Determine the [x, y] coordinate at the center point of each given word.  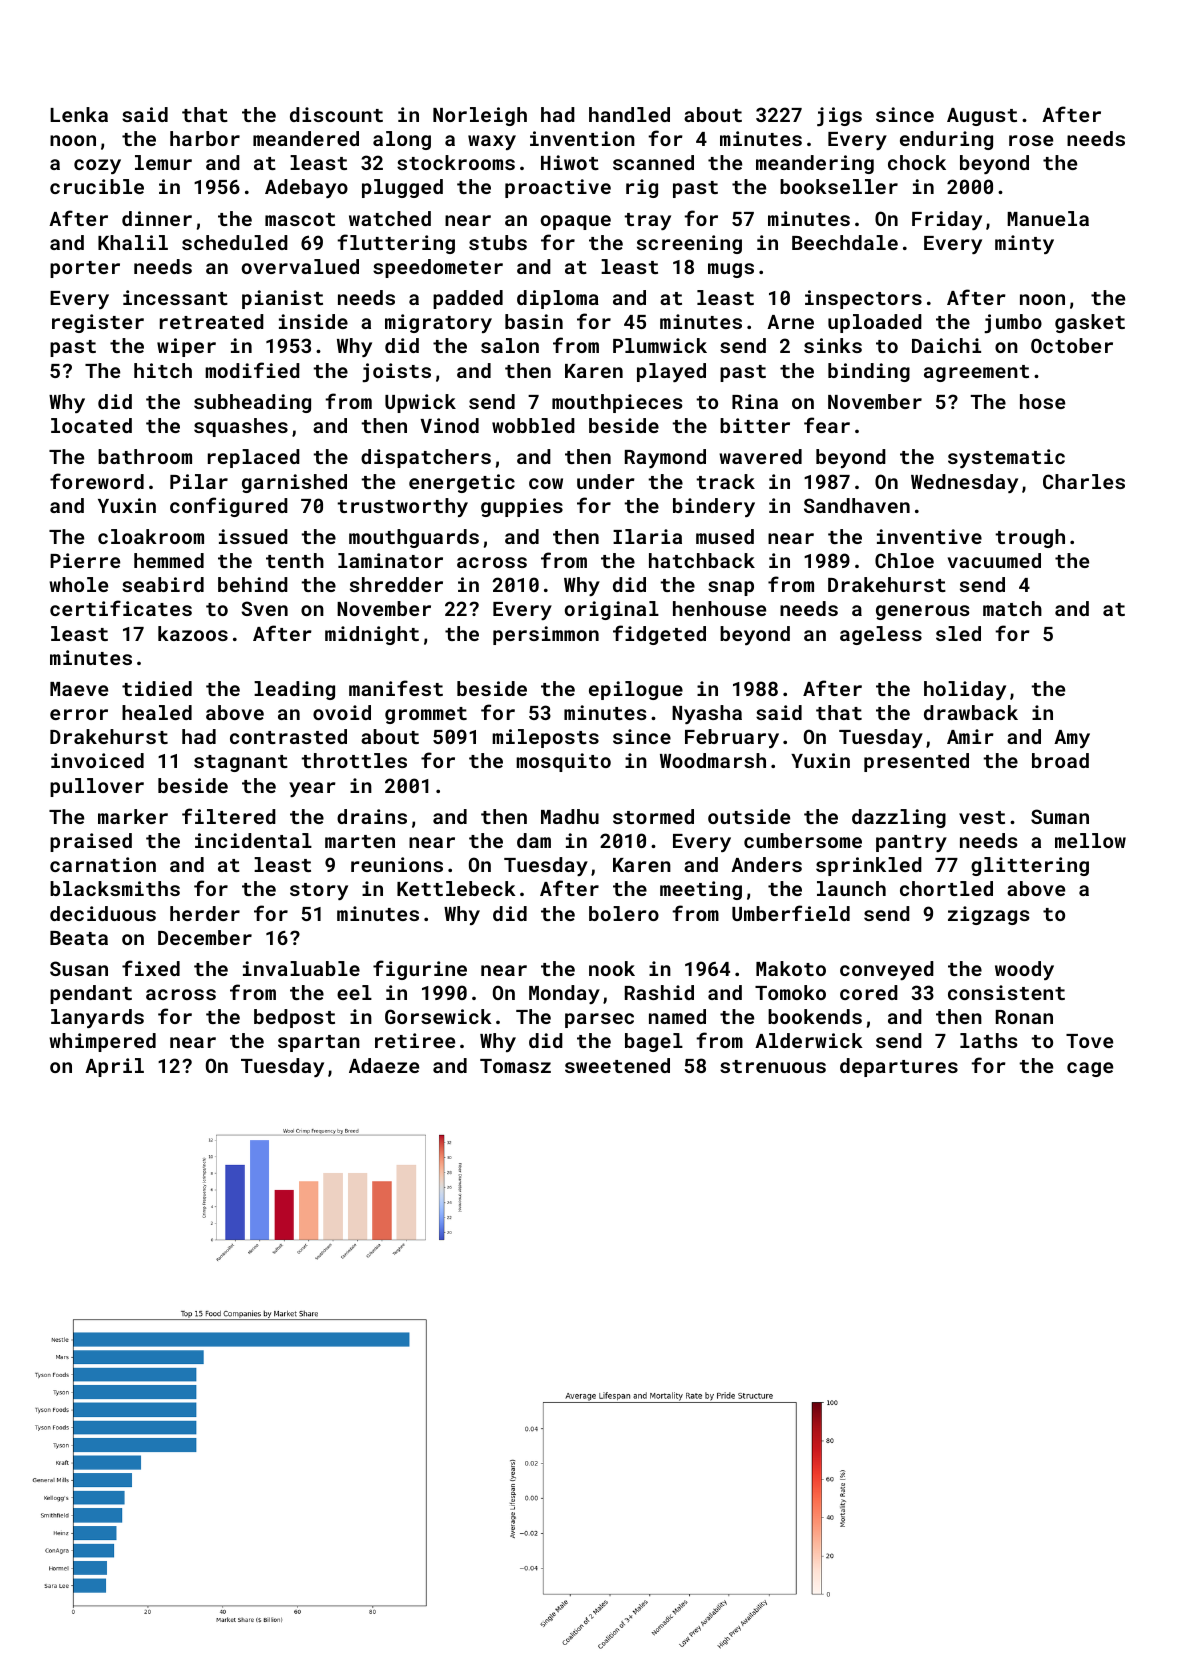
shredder [396, 584]
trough [1030, 538]
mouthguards [414, 538]
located [91, 425]
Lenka [79, 114]
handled [629, 114]
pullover [97, 787]
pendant [91, 994]
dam [534, 840]
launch [851, 888]
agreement [976, 373]
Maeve [79, 689]
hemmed [169, 560]
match [1012, 608]
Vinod [449, 425]
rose [1031, 140]
